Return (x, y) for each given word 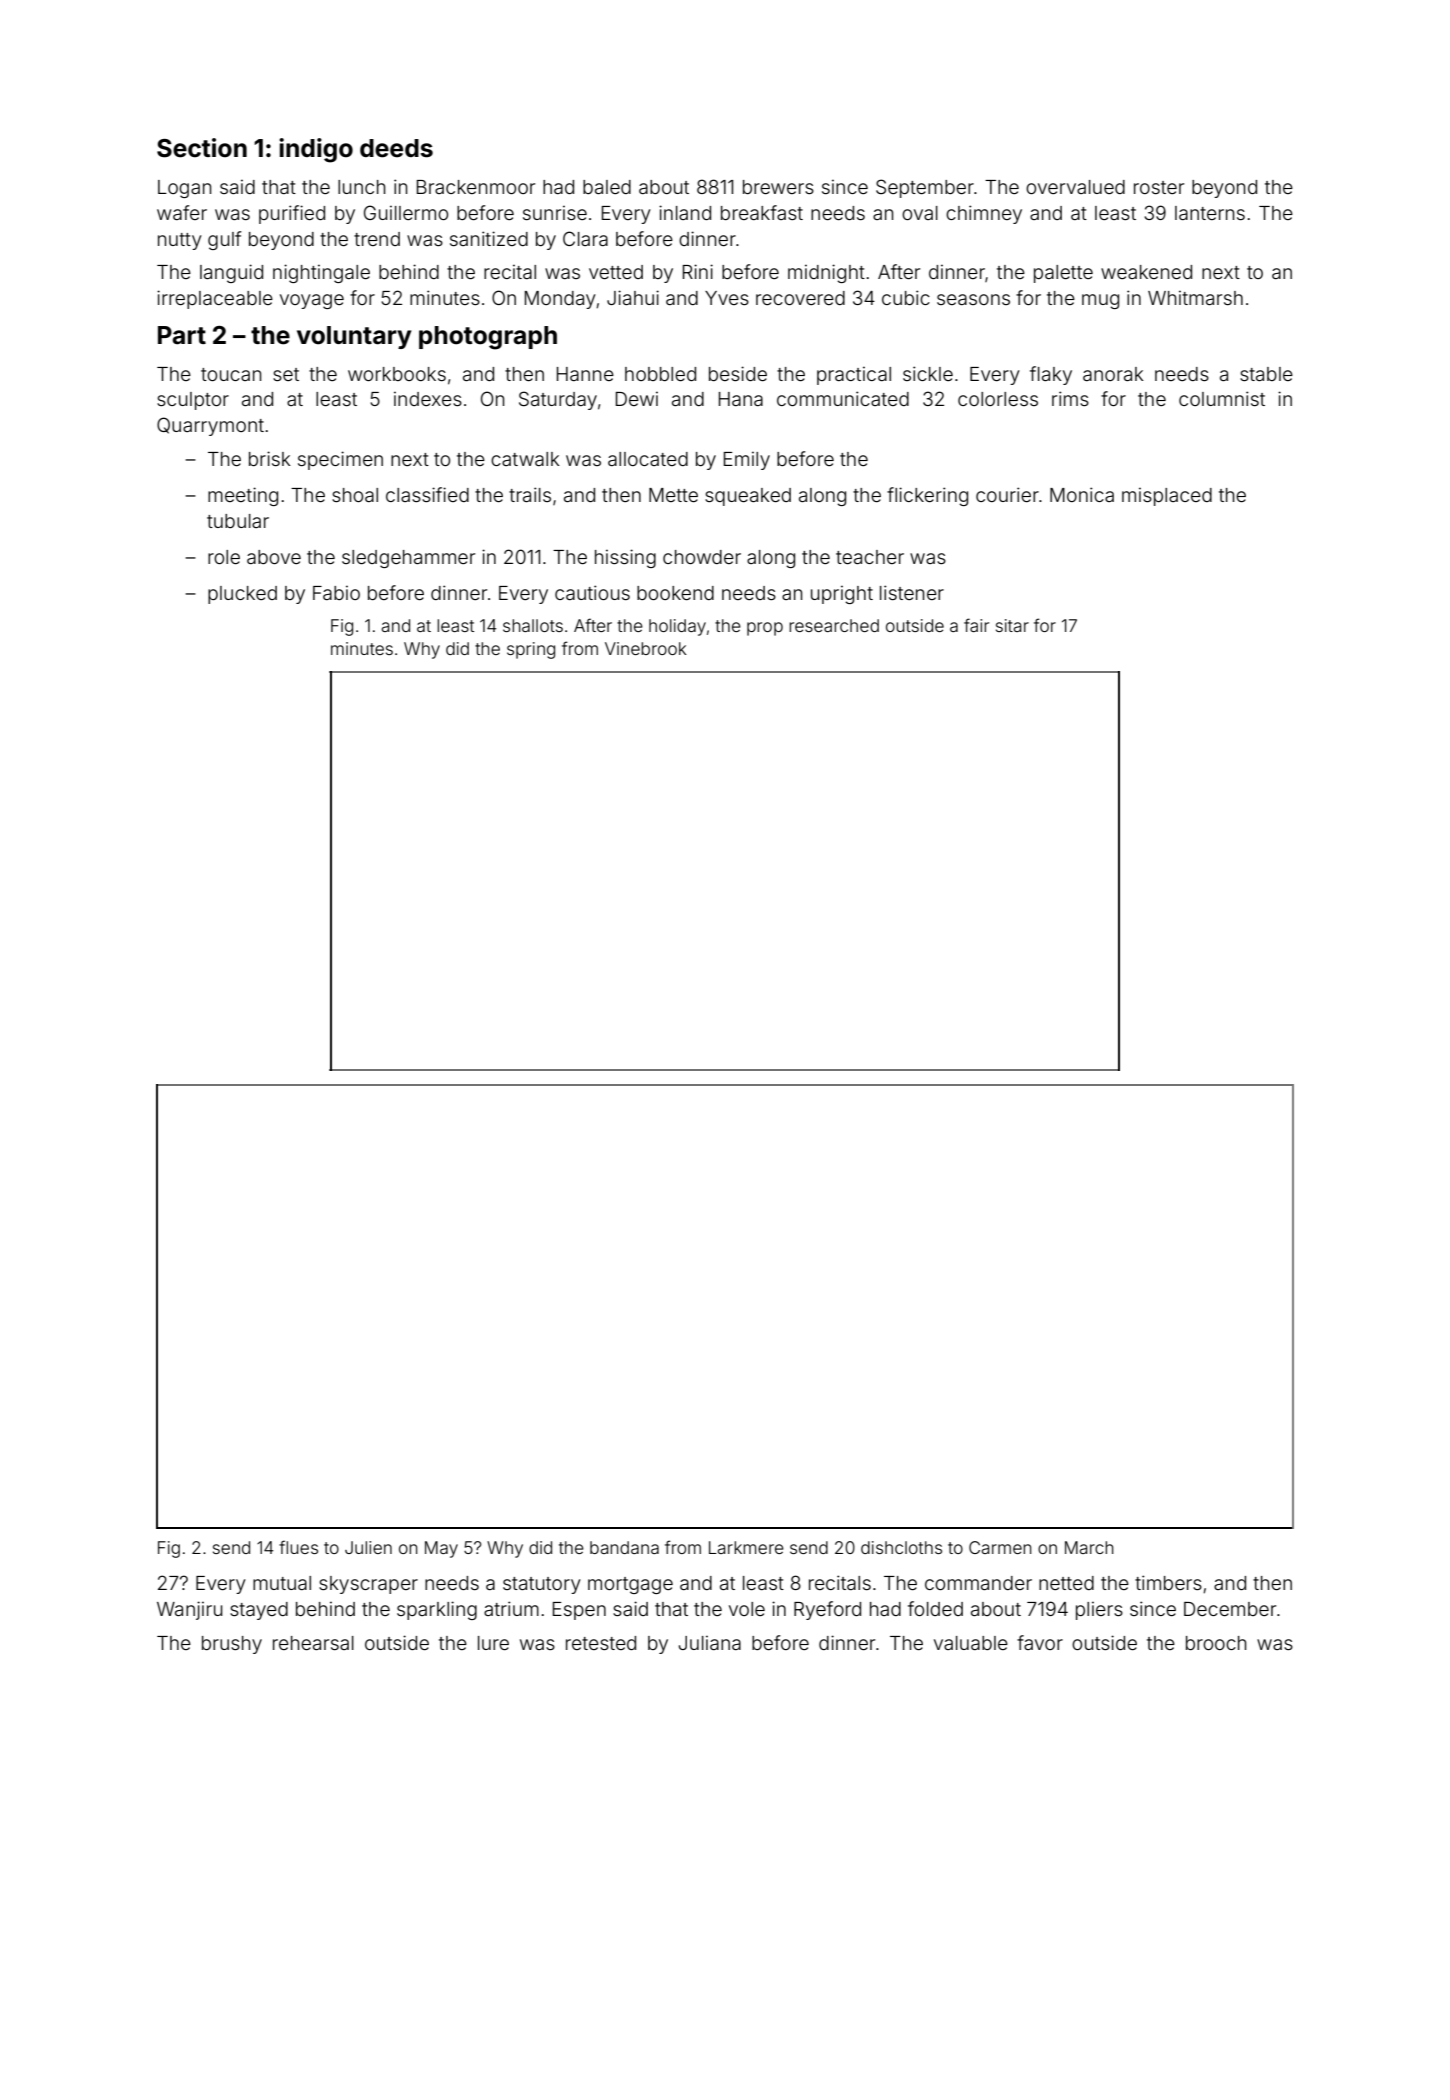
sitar (1012, 625)
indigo (316, 150)
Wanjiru (190, 1610)
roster (1159, 187)
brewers (778, 187)
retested (601, 1643)
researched (834, 625)
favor (1040, 1642)
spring (531, 650)
